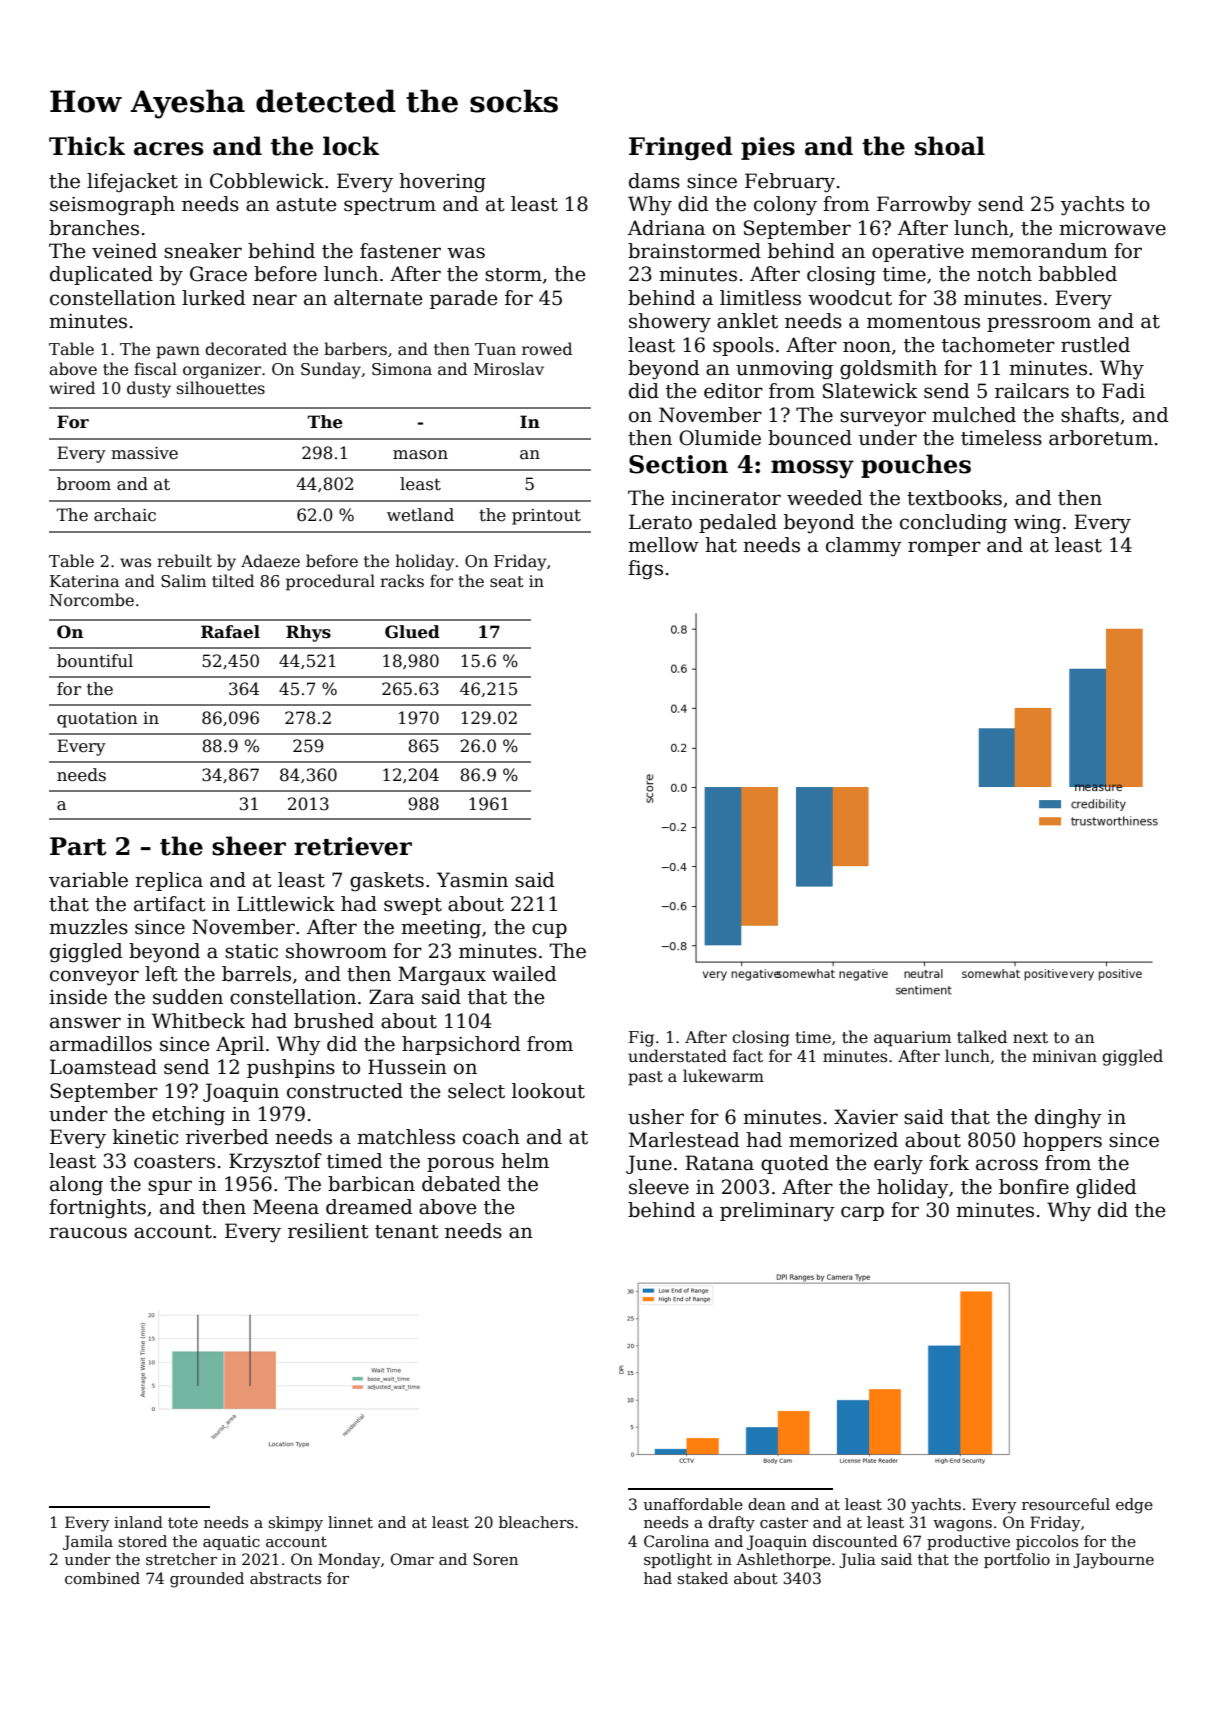 This screenshot has height=1725, width=1219. What do you see at coordinates (663, 545) in the screenshot?
I see `mellow` at bounding box center [663, 545].
